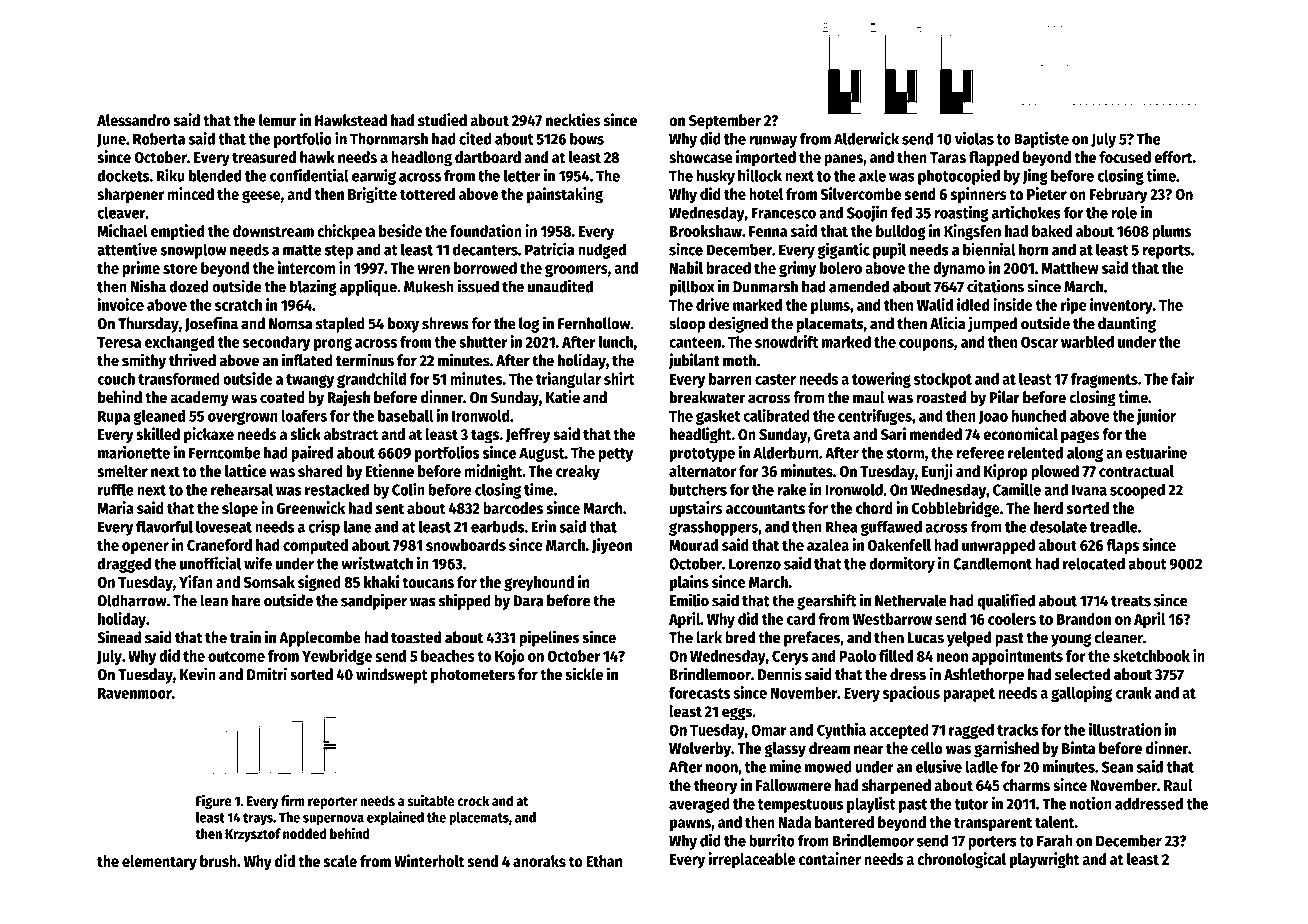  I want to click on caster, so click(775, 379).
